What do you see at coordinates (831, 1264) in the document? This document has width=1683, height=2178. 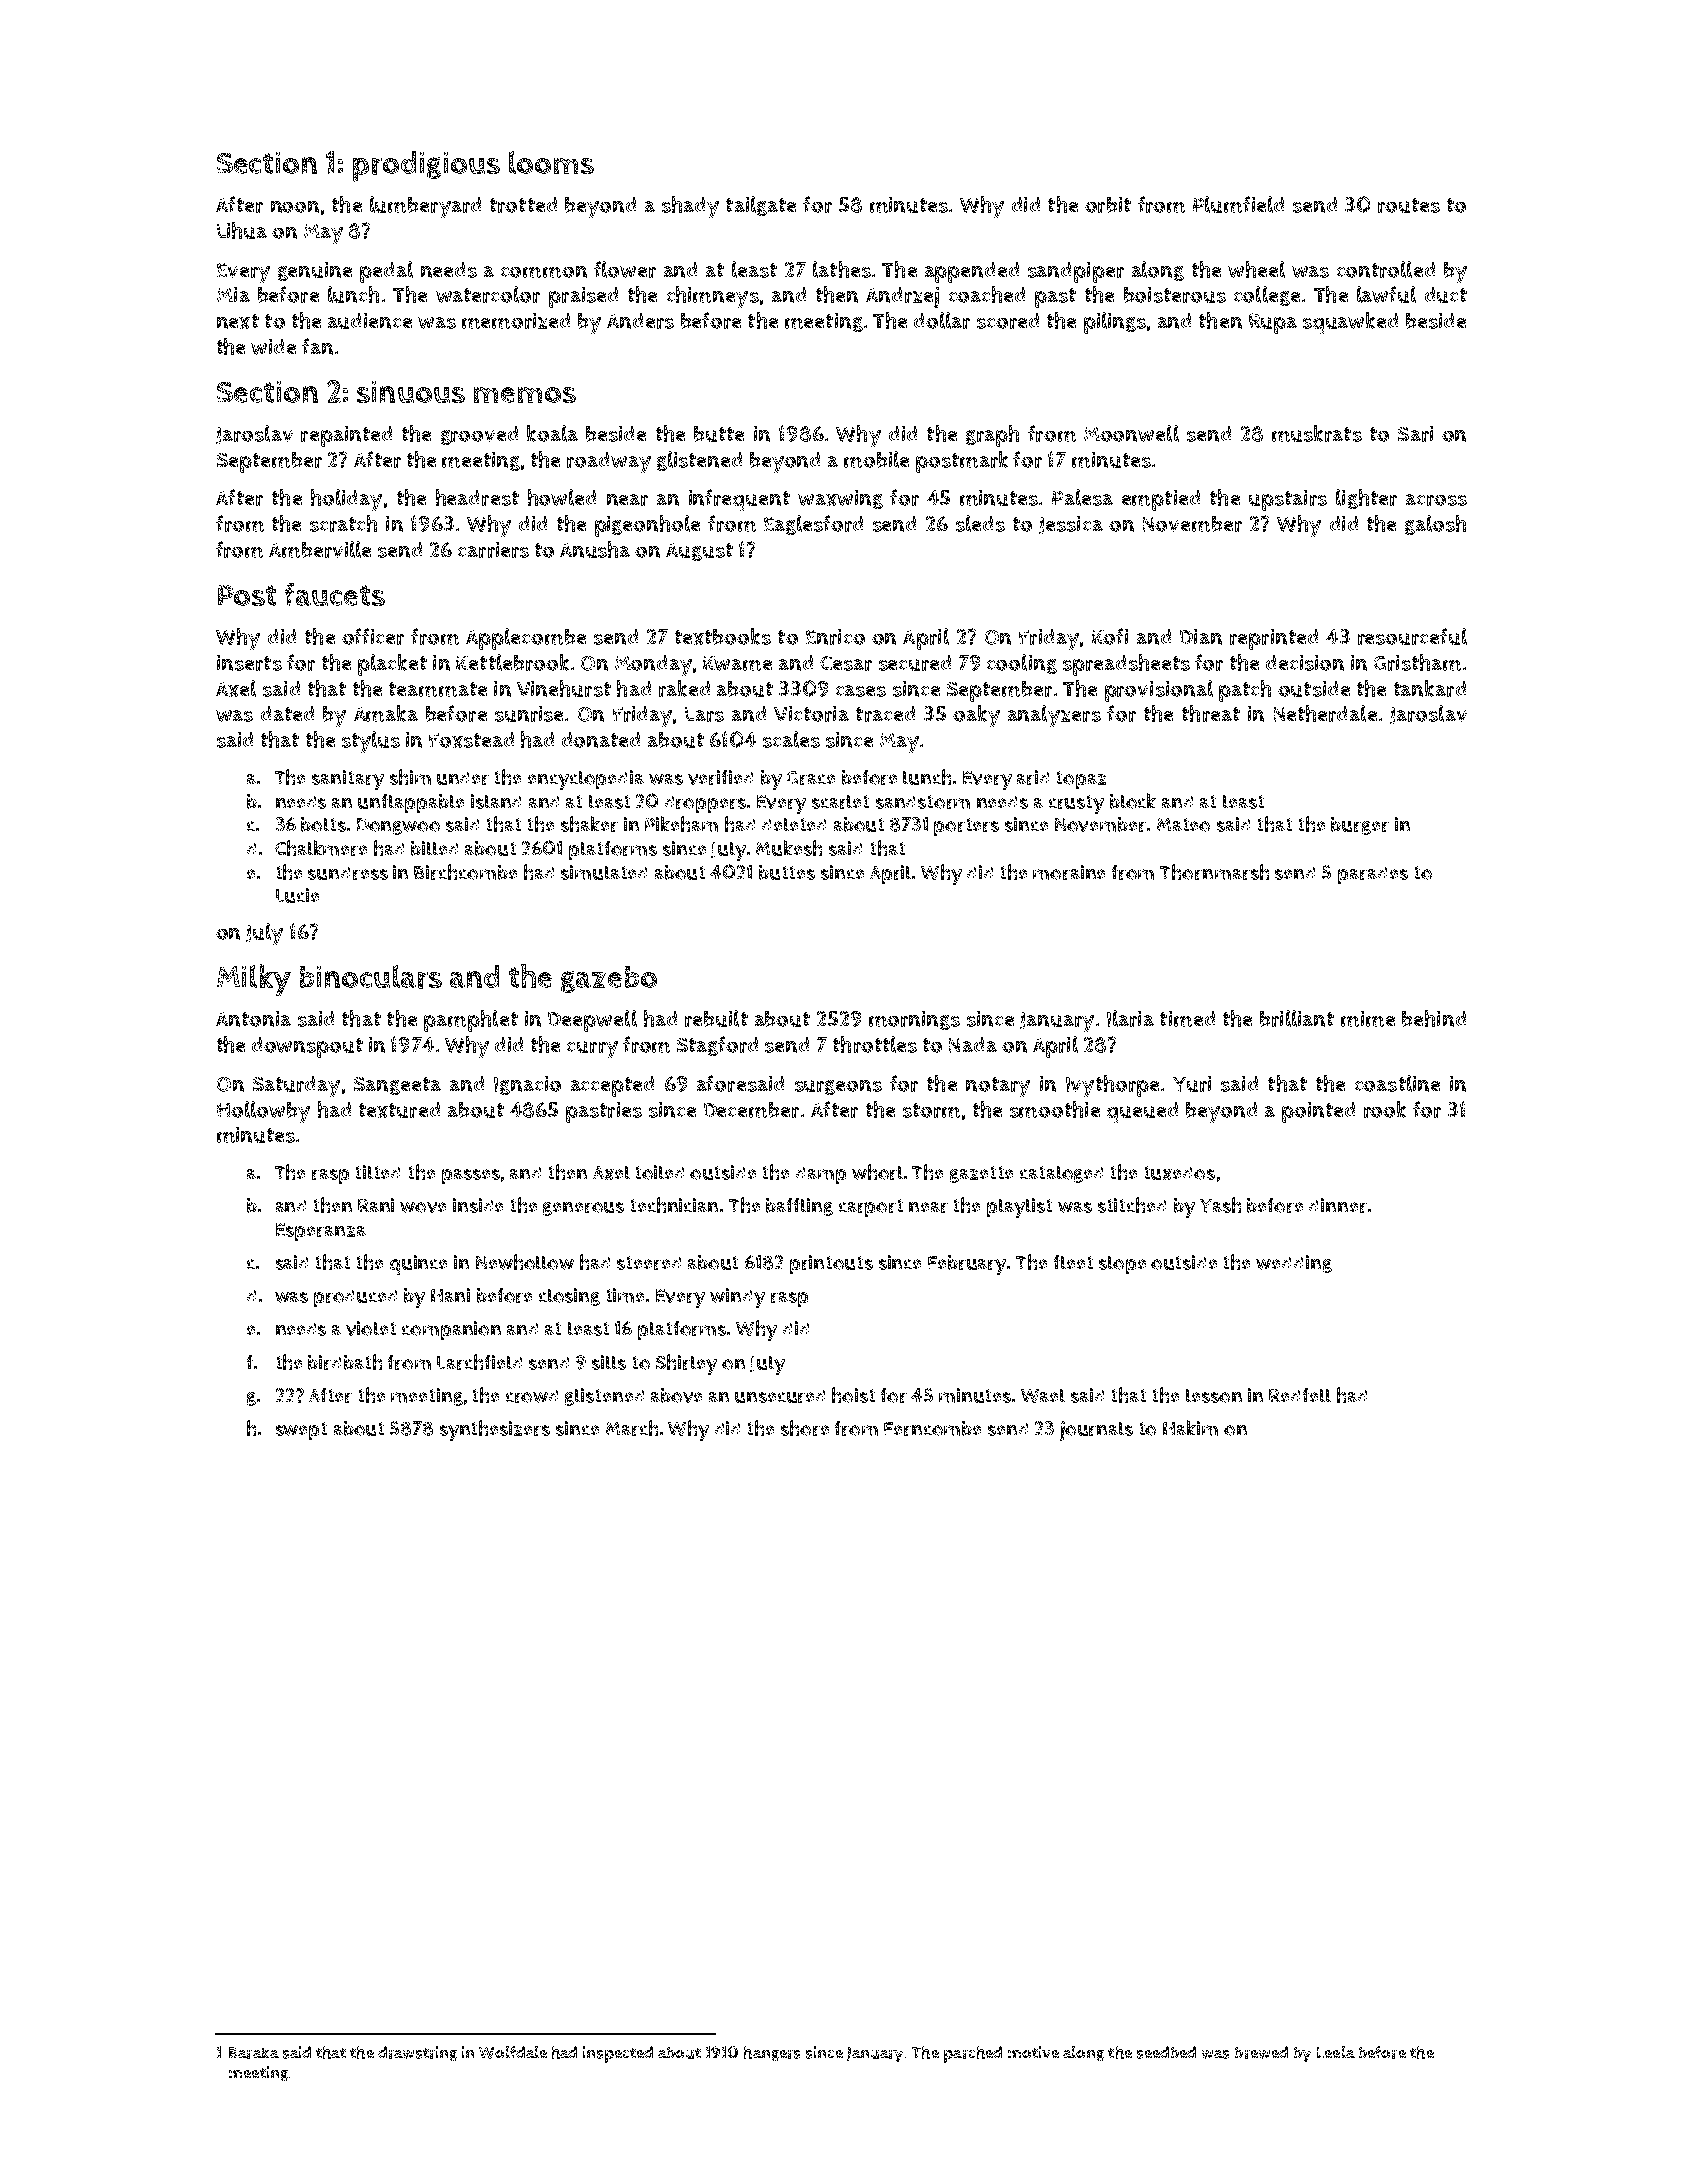 I see `printouts` at bounding box center [831, 1264].
